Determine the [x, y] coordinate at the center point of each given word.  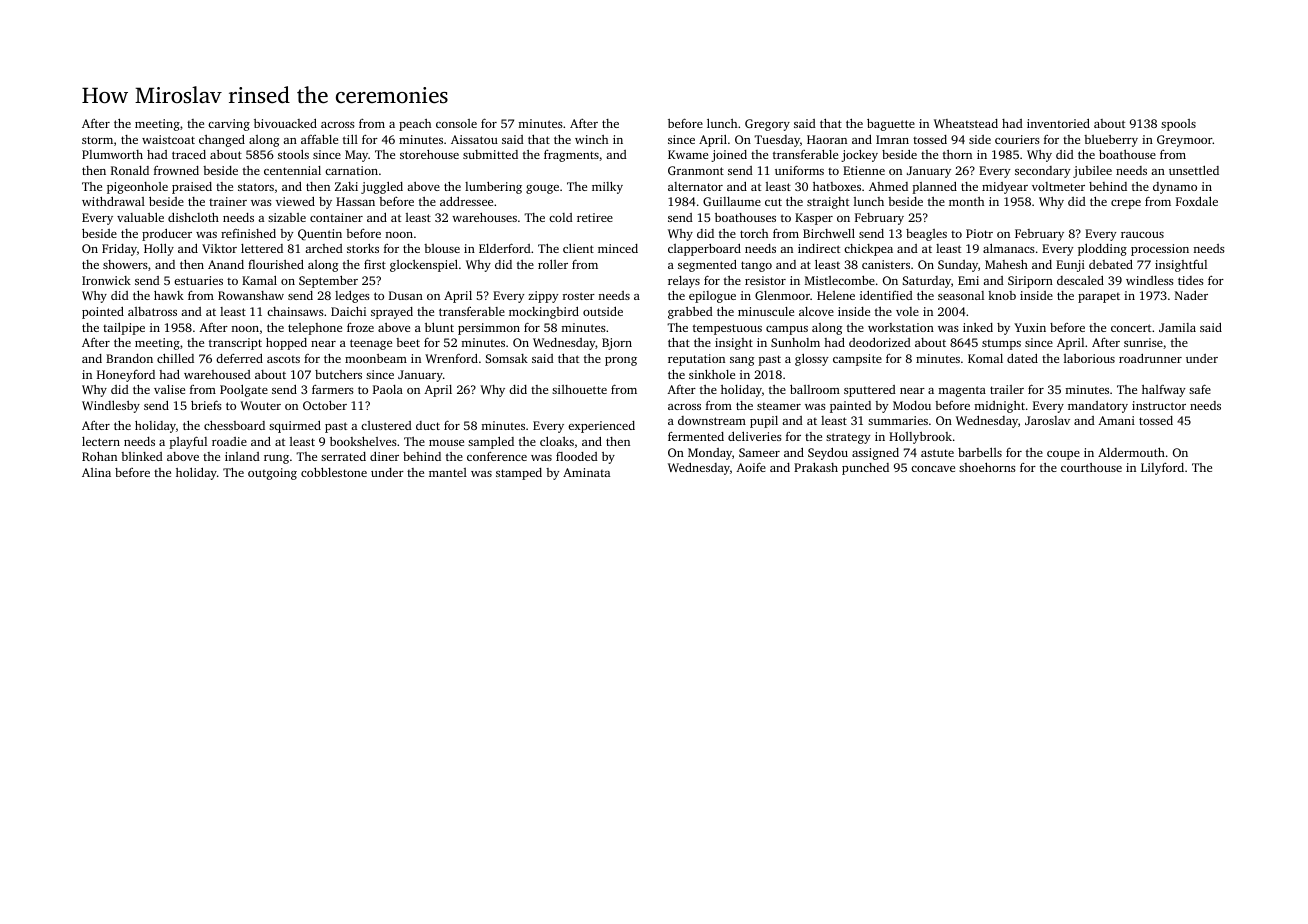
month [966, 201]
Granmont [696, 170]
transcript [235, 344]
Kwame [688, 154]
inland [242, 456]
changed [222, 140]
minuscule [766, 311]
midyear [1005, 188]
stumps [1001, 345]
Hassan [355, 201]
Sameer [759, 452]
